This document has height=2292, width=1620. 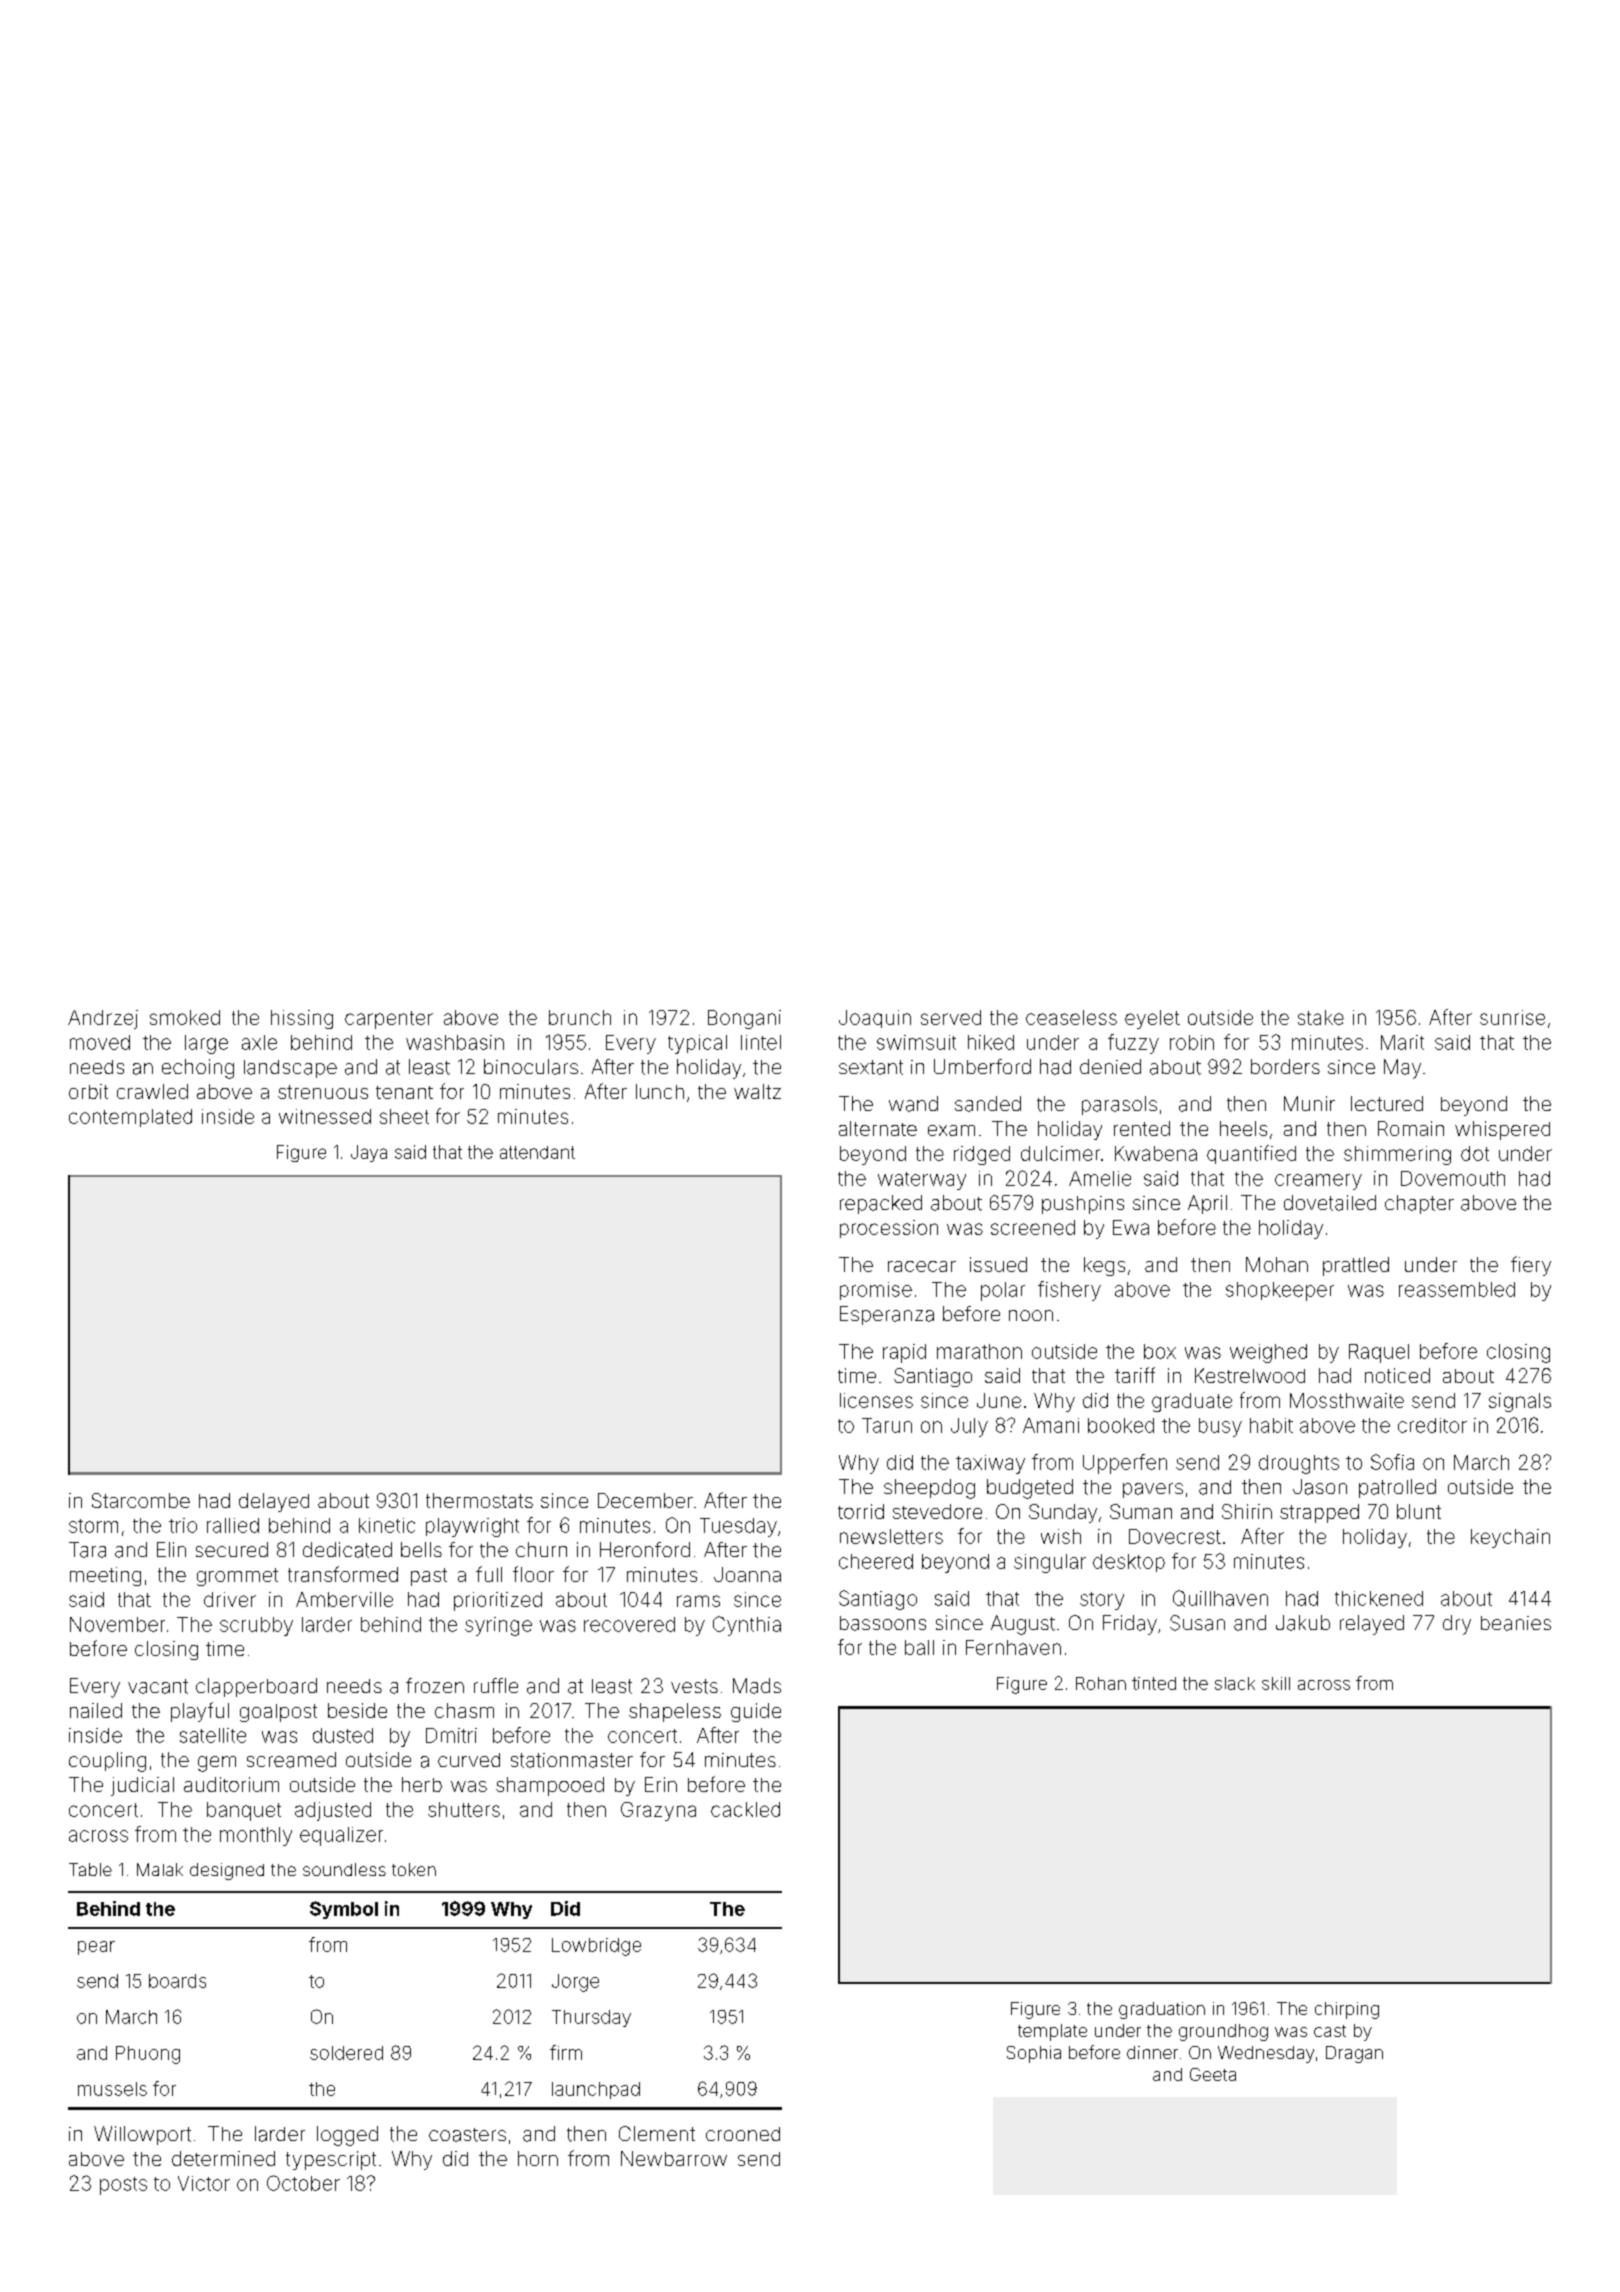 I want to click on syringe, so click(x=498, y=1626).
